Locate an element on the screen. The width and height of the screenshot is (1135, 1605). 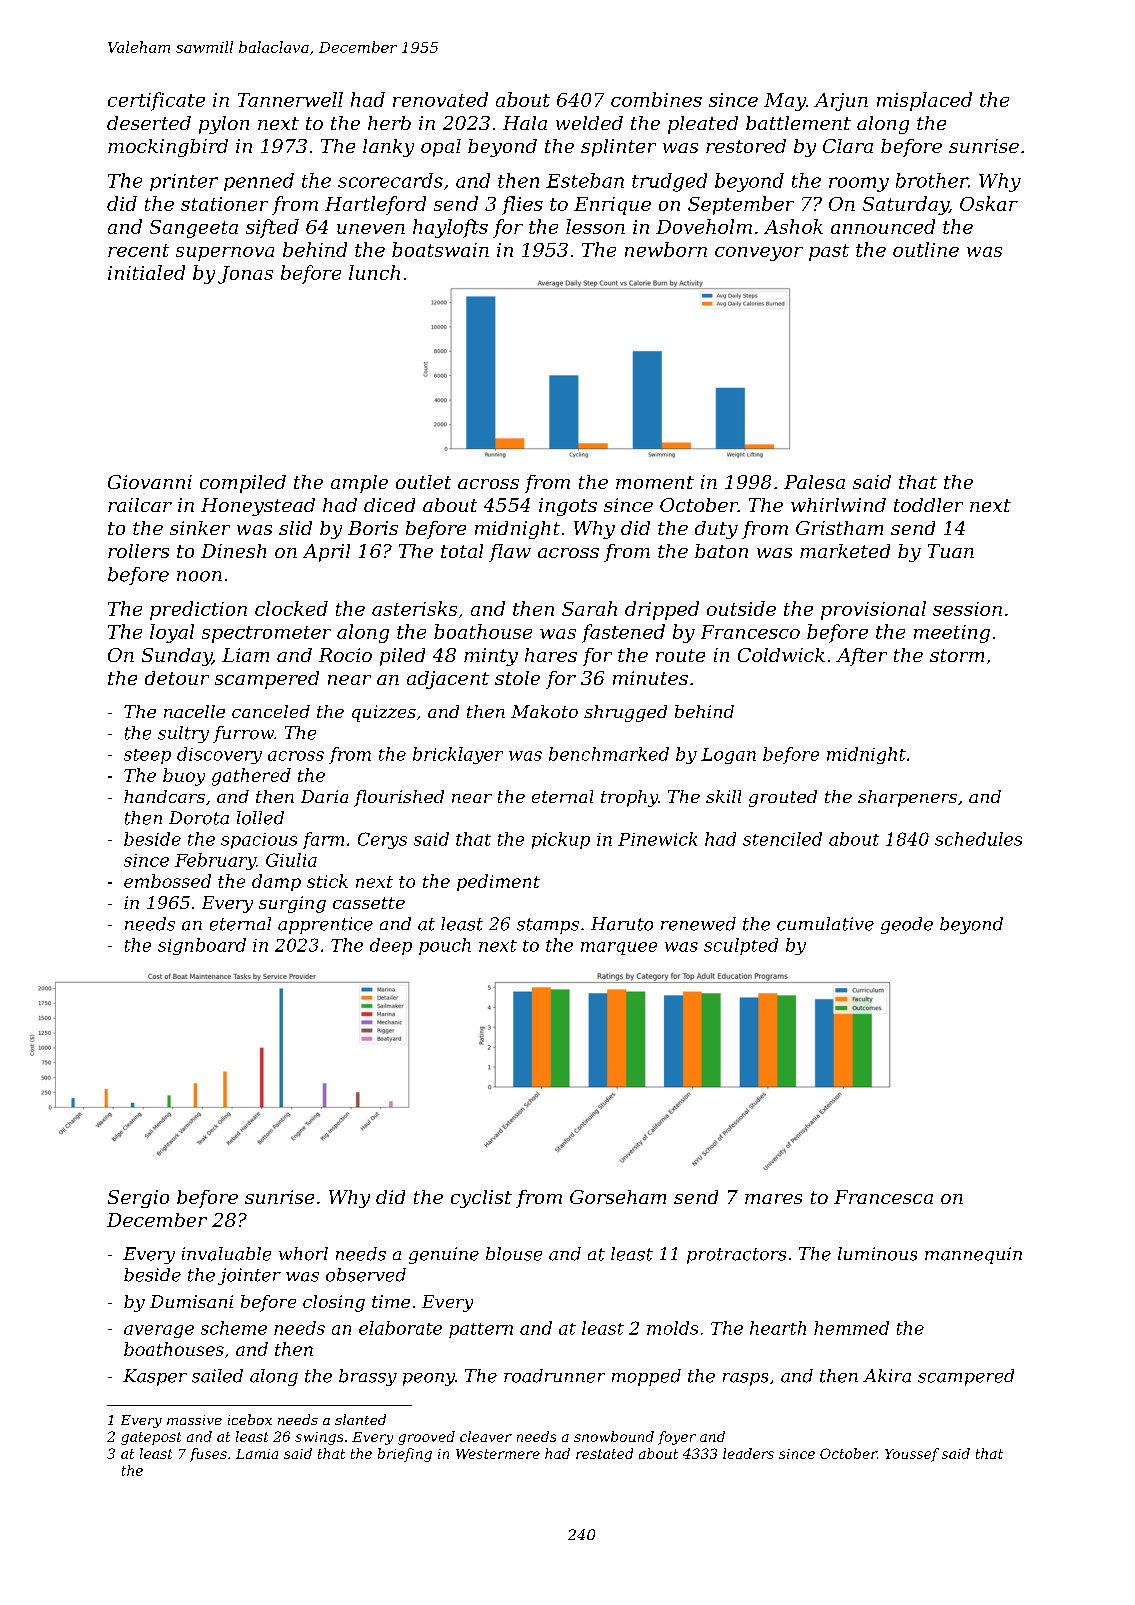
massive is located at coordinates (194, 1420).
